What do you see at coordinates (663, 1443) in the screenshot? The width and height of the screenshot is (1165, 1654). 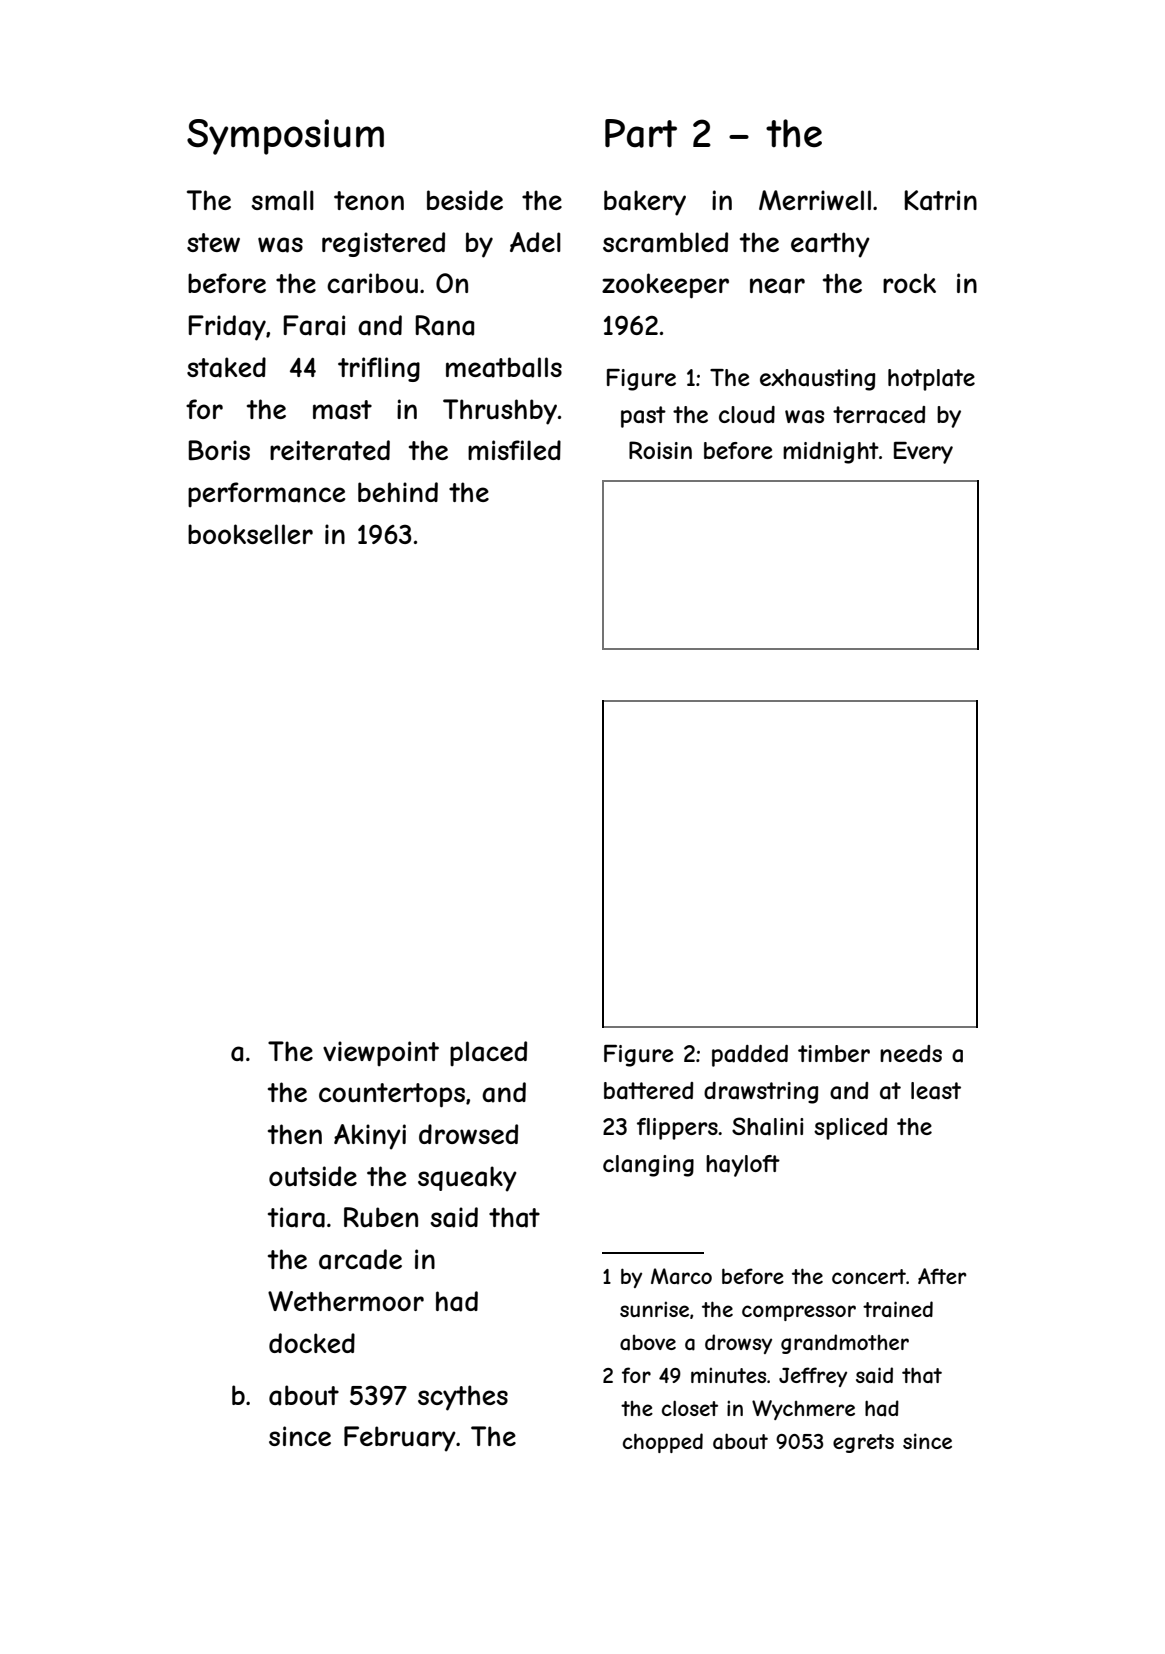 I see `chopped` at bounding box center [663, 1443].
